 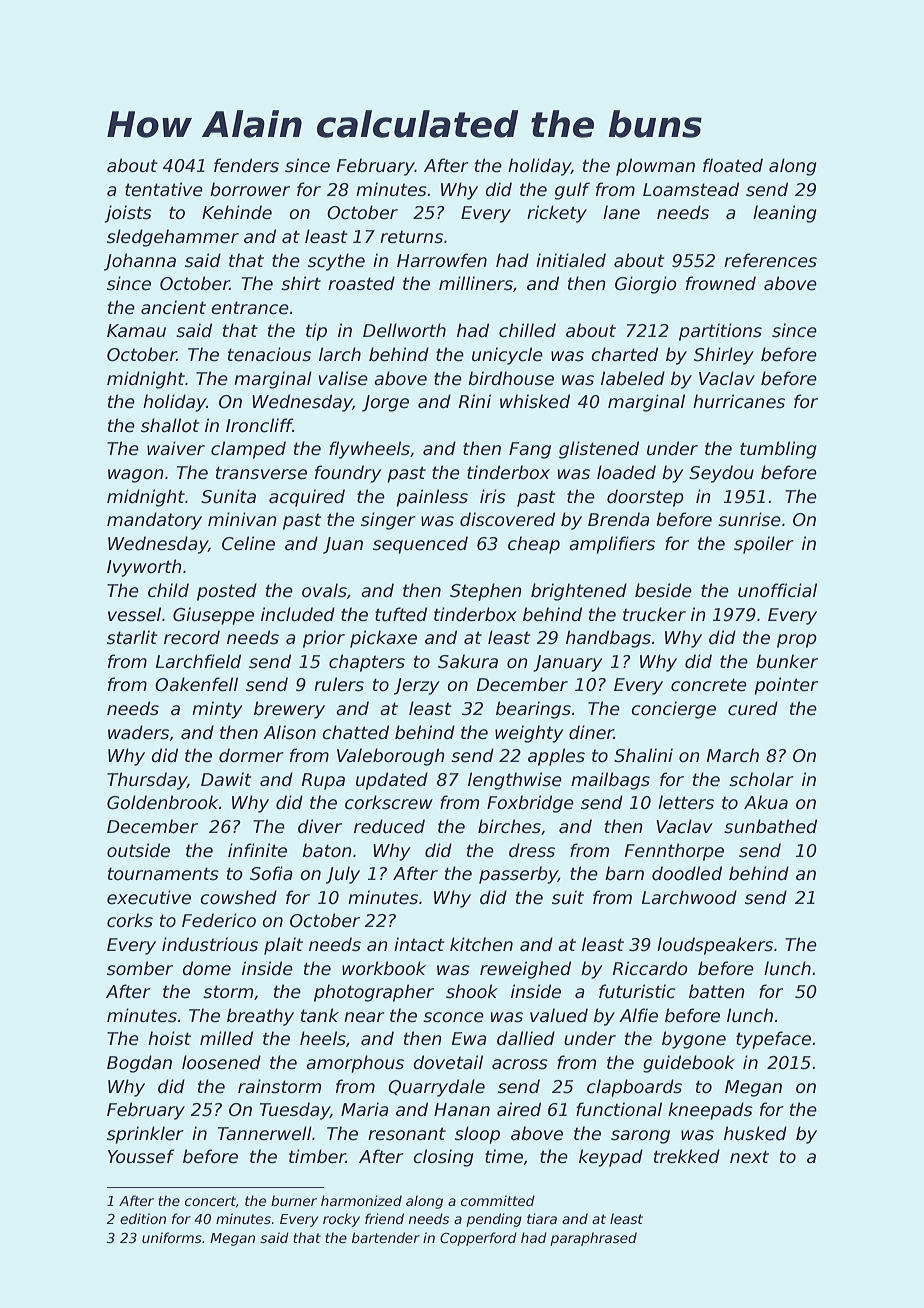 I want to click on floated, so click(x=733, y=165).
